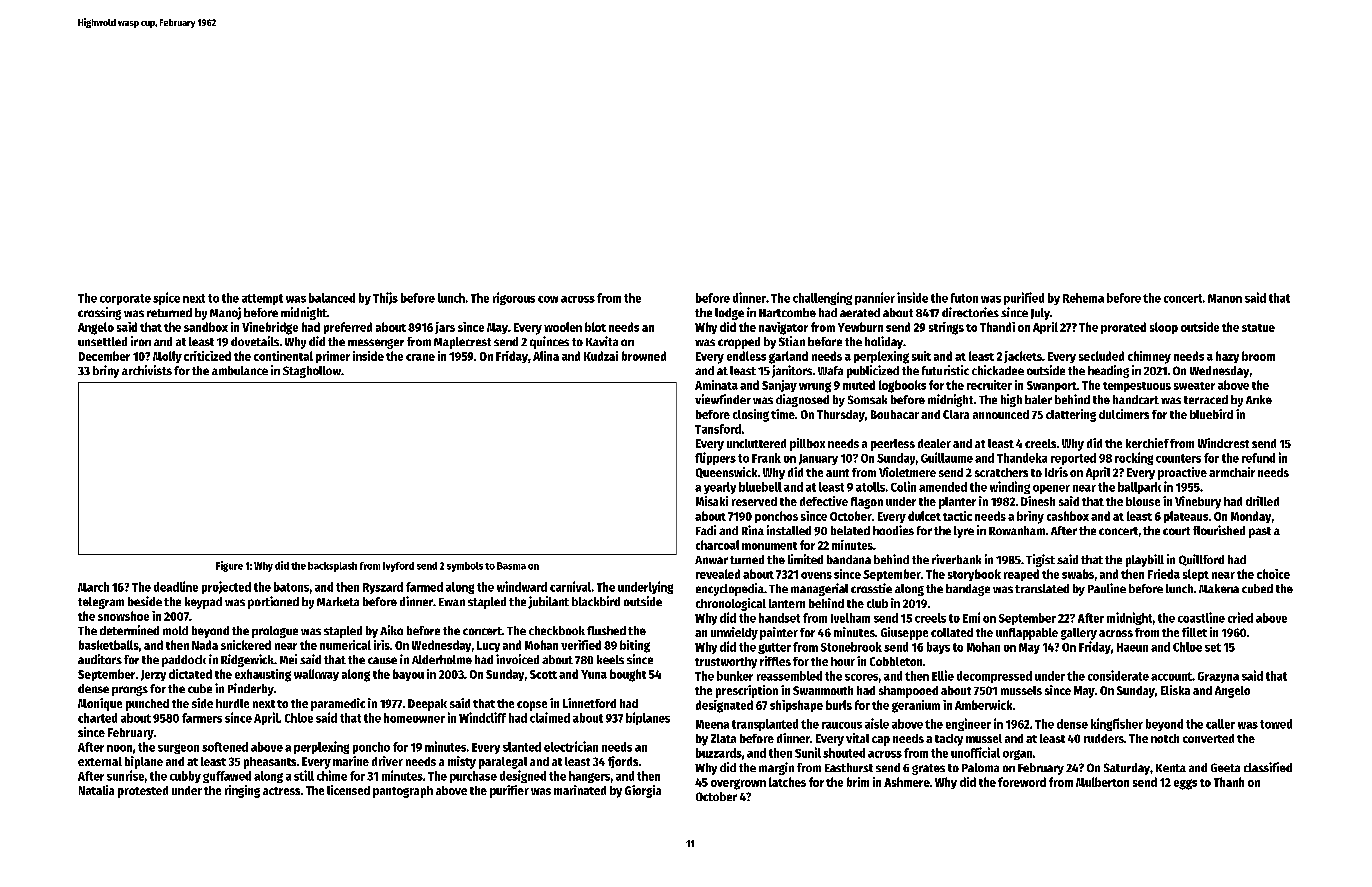  Describe the element at coordinates (1101, 356) in the page. I see `secluded` at that location.
